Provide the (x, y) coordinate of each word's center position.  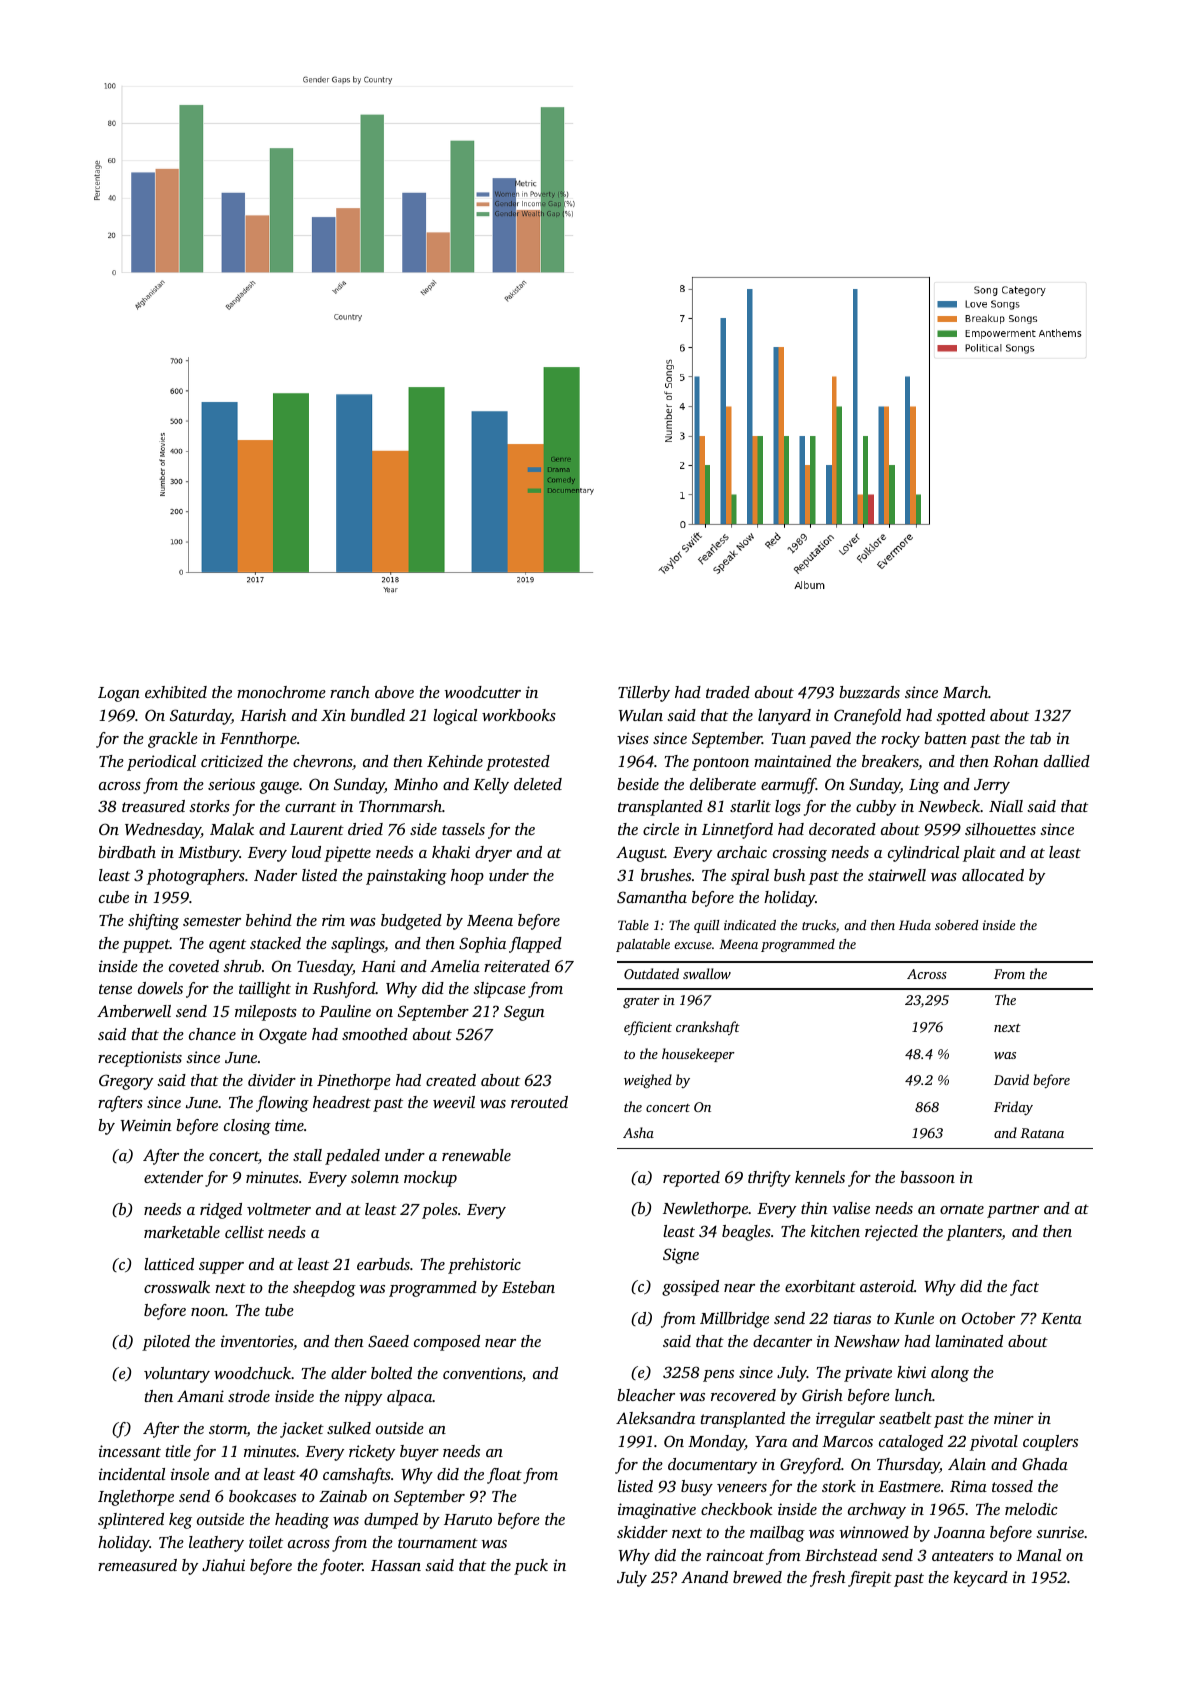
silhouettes (1000, 829)
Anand (704, 1577)
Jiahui (223, 1565)
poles (440, 1211)
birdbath (127, 852)
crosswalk (177, 1287)
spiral (750, 877)
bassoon (927, 1177)
